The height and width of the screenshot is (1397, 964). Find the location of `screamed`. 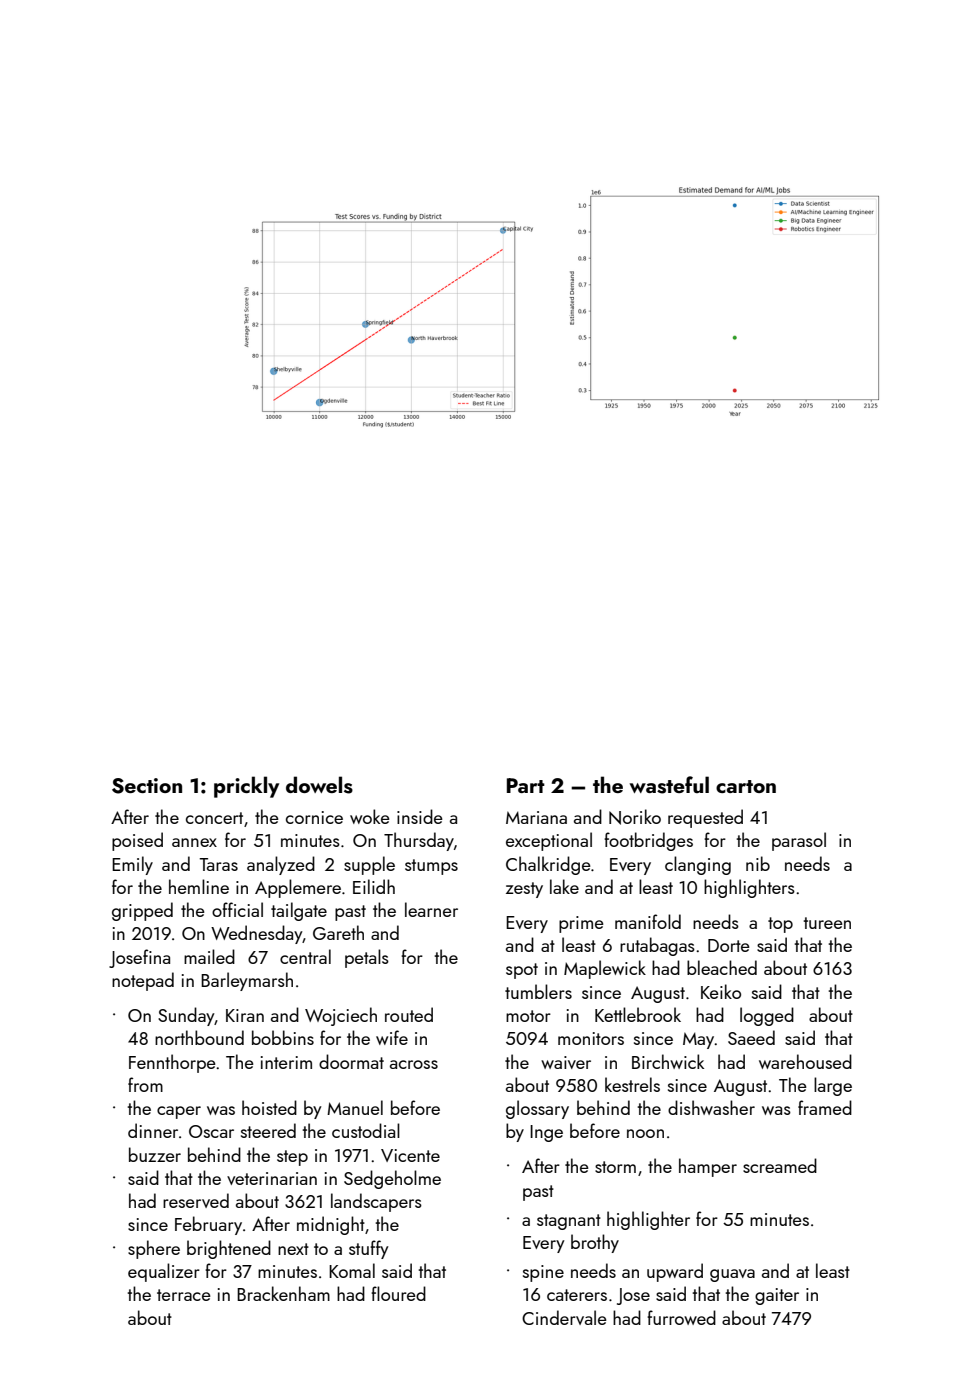

screamed is located at coordinates (780, 1165).
